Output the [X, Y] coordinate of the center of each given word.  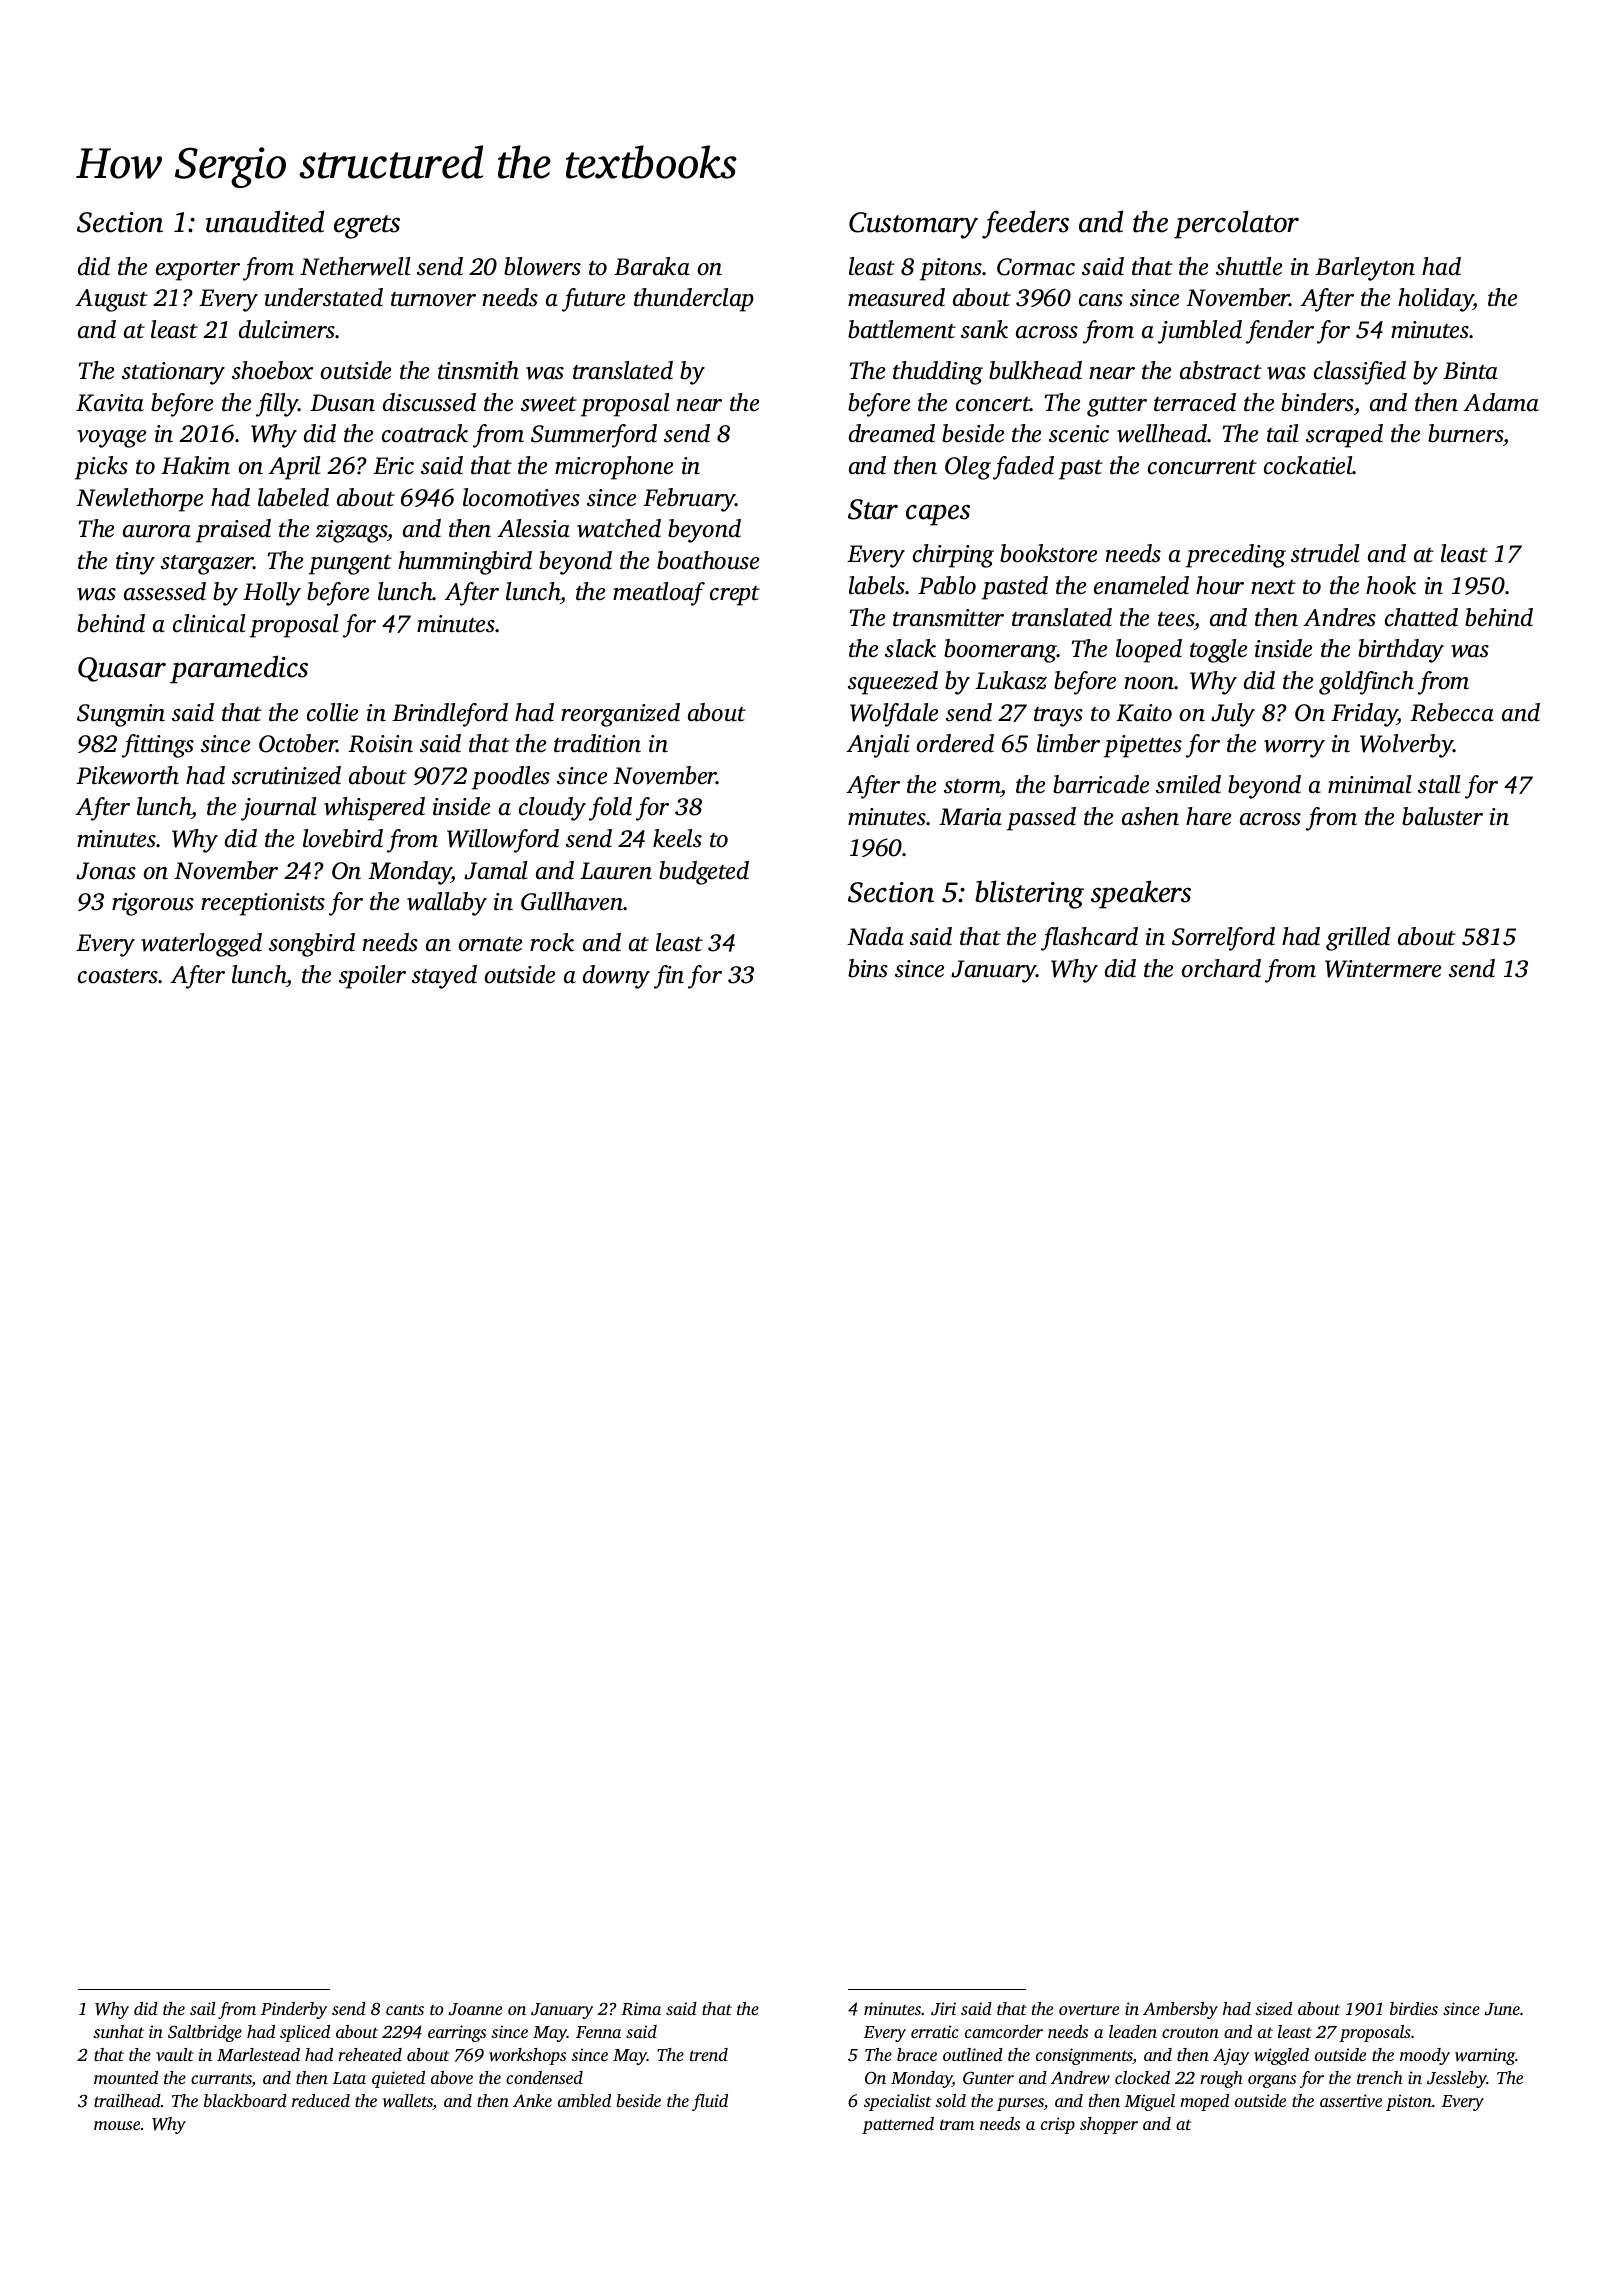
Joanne [475, 2009]
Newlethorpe [139, 500]
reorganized [620, 715]
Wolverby [1407, 746]
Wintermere [1383, 969]
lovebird [343, 838]
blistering [1029, 894]
